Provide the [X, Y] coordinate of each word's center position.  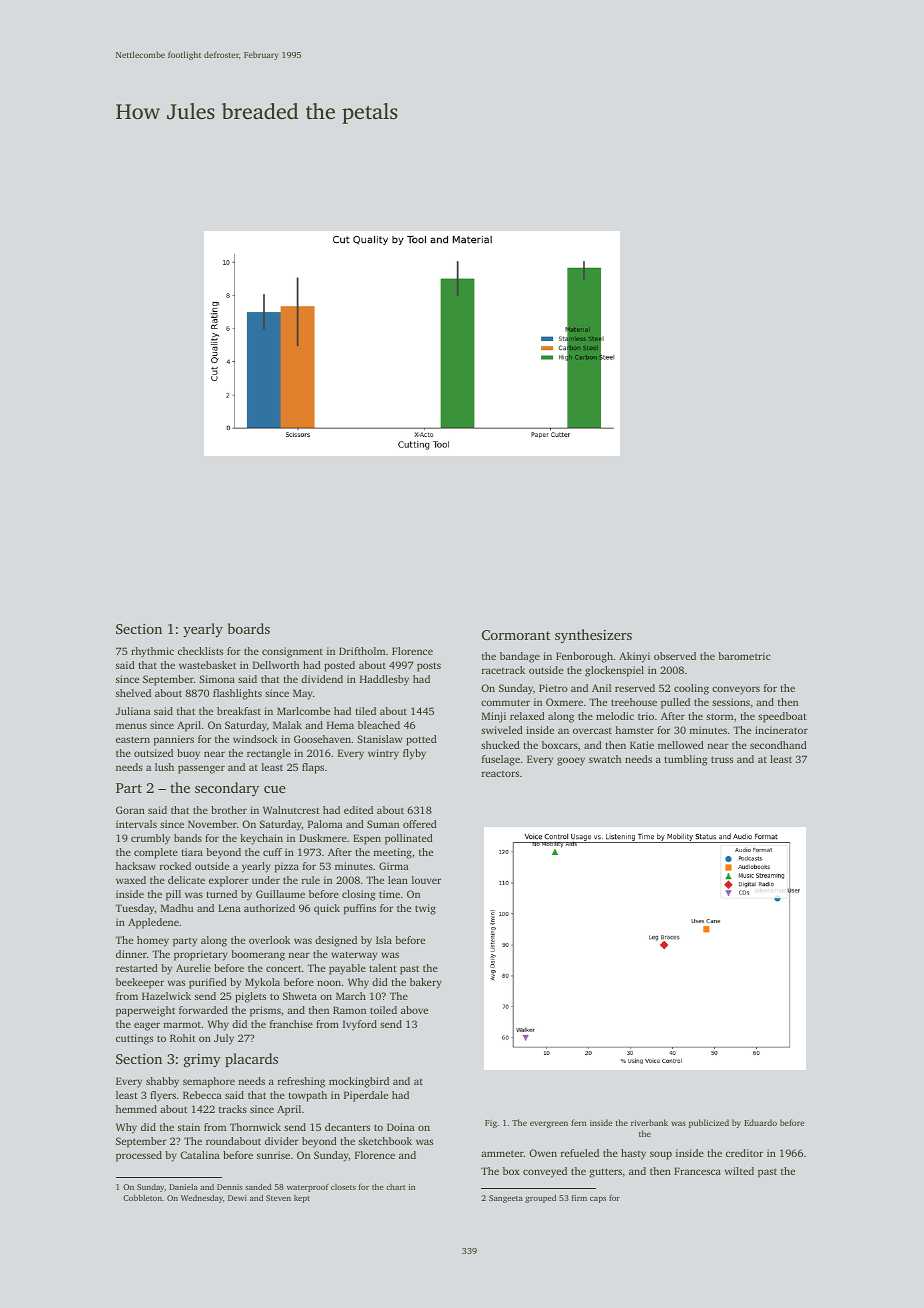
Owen [543, 1153]
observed [675, 656]
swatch [605, 759]
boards [249, 628]
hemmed [136, 1109]
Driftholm [362, 651]
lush [164, 767]
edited [358, 810]
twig [425, 909]
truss [722, 759]
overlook [269, 940]
